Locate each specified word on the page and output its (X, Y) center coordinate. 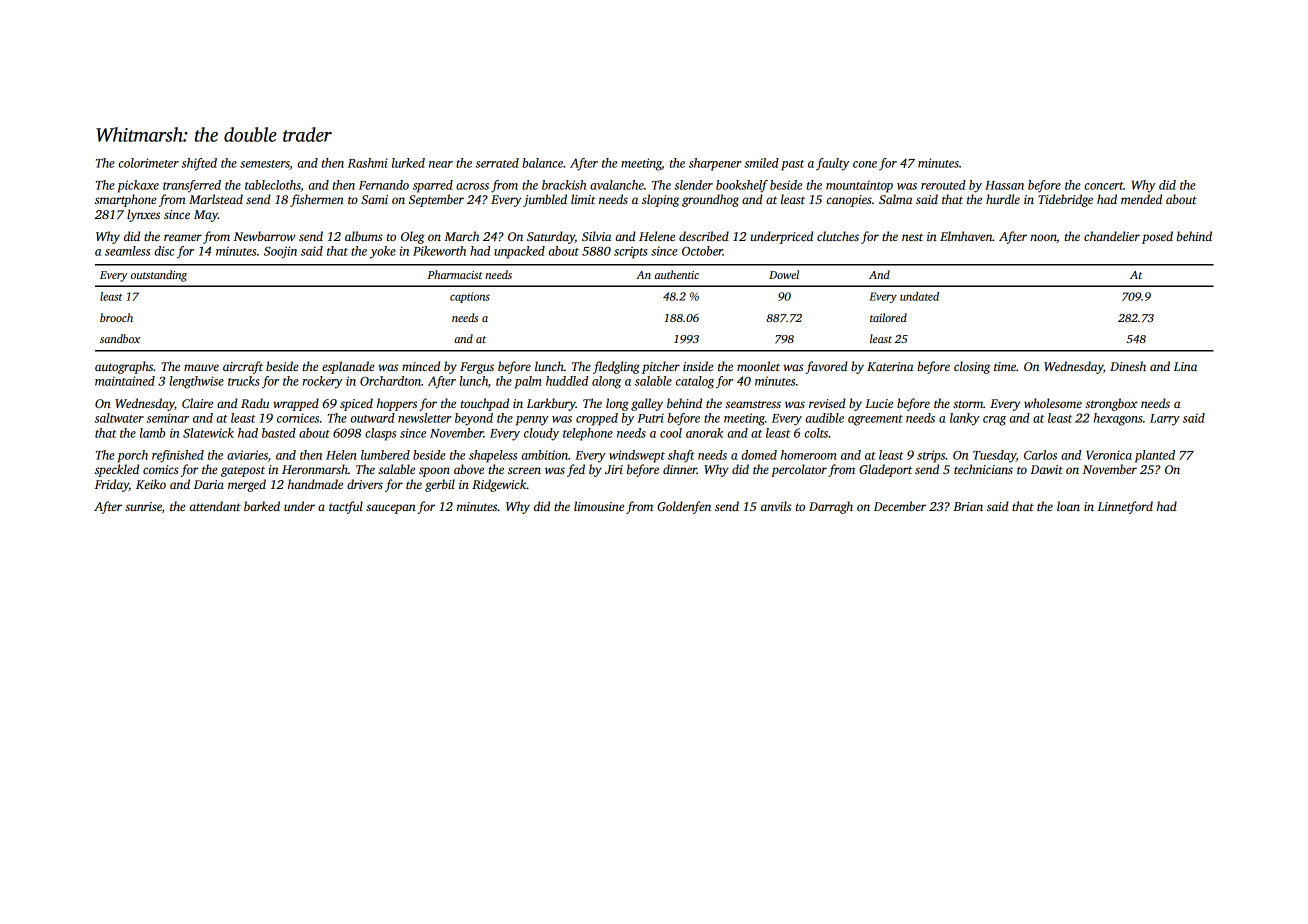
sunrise (143, 506)
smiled (761, 163)
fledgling (616, 367)
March (461, 236)
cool (671, 433)
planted (1155, 456)
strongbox (1111, 404)
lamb (152, 433)
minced (421, 366)
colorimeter (149, 163)
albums (363, 236)
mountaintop (859, 186)
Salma (895, 199)
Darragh (831, 507)
